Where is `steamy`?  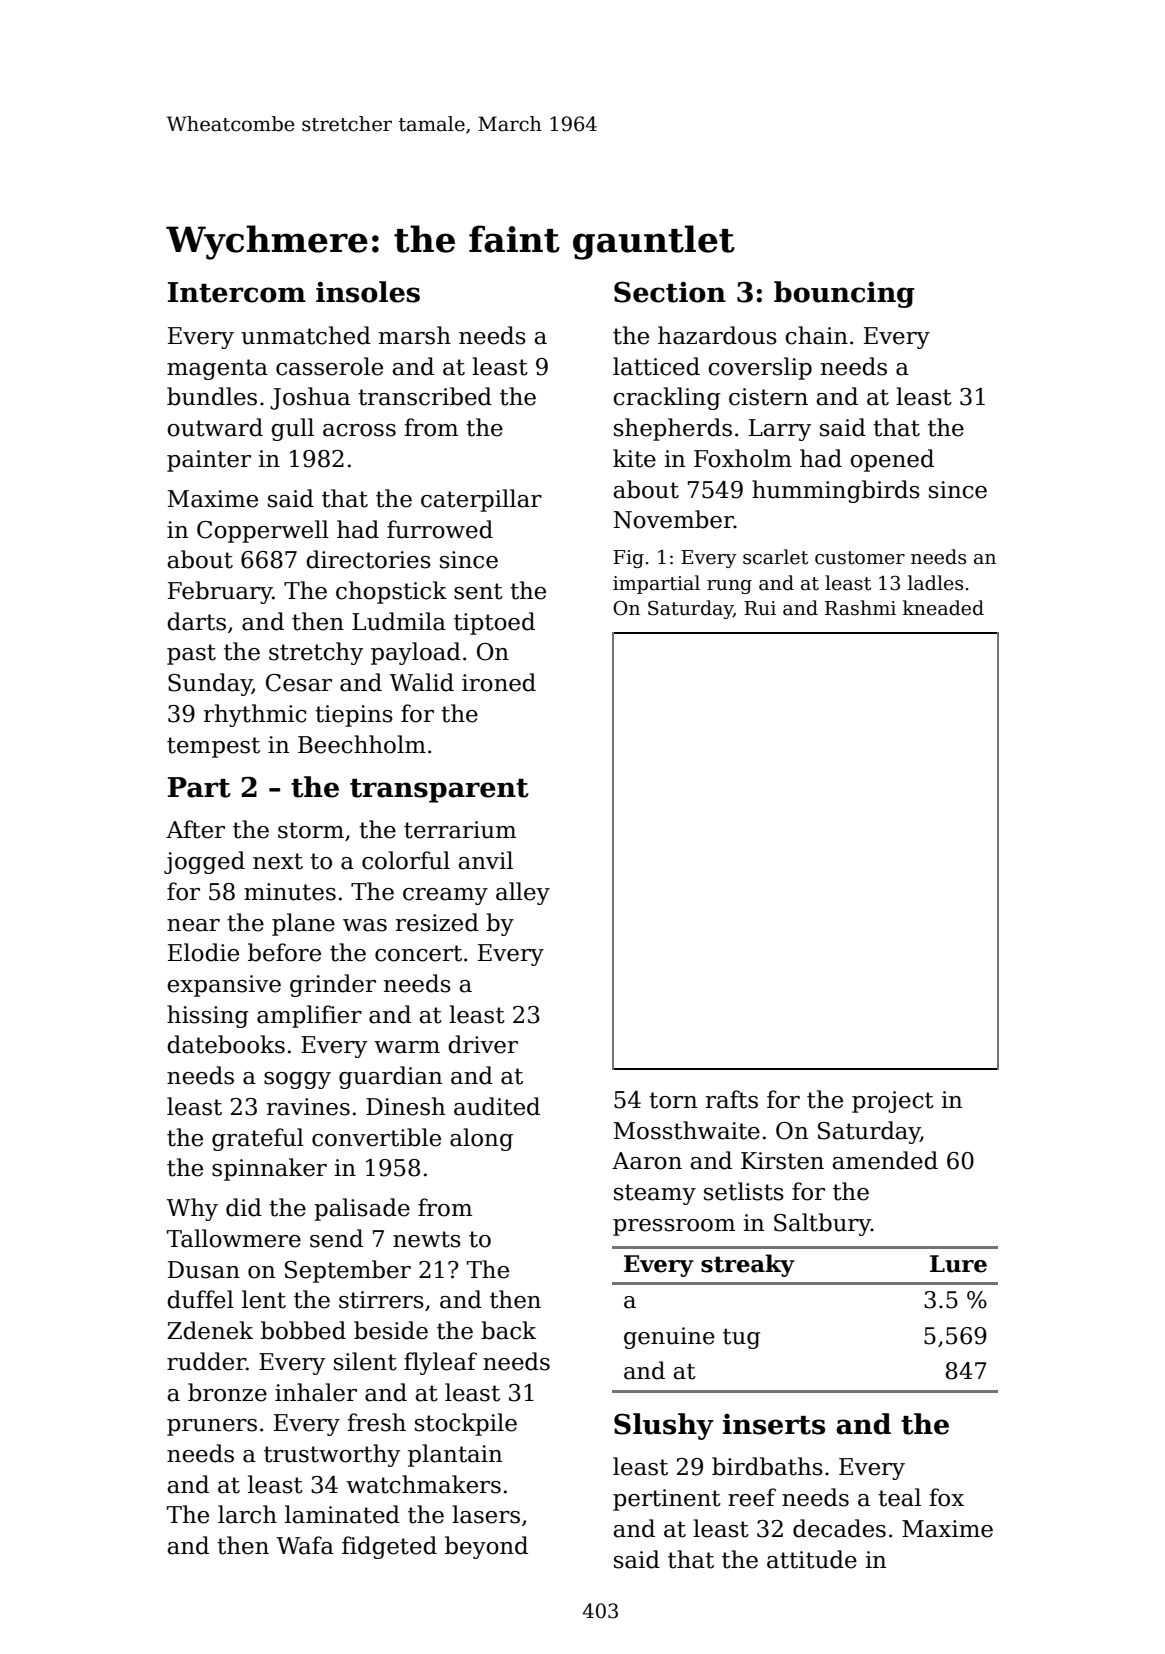
steamy is located at coordinates (655, 1194).
